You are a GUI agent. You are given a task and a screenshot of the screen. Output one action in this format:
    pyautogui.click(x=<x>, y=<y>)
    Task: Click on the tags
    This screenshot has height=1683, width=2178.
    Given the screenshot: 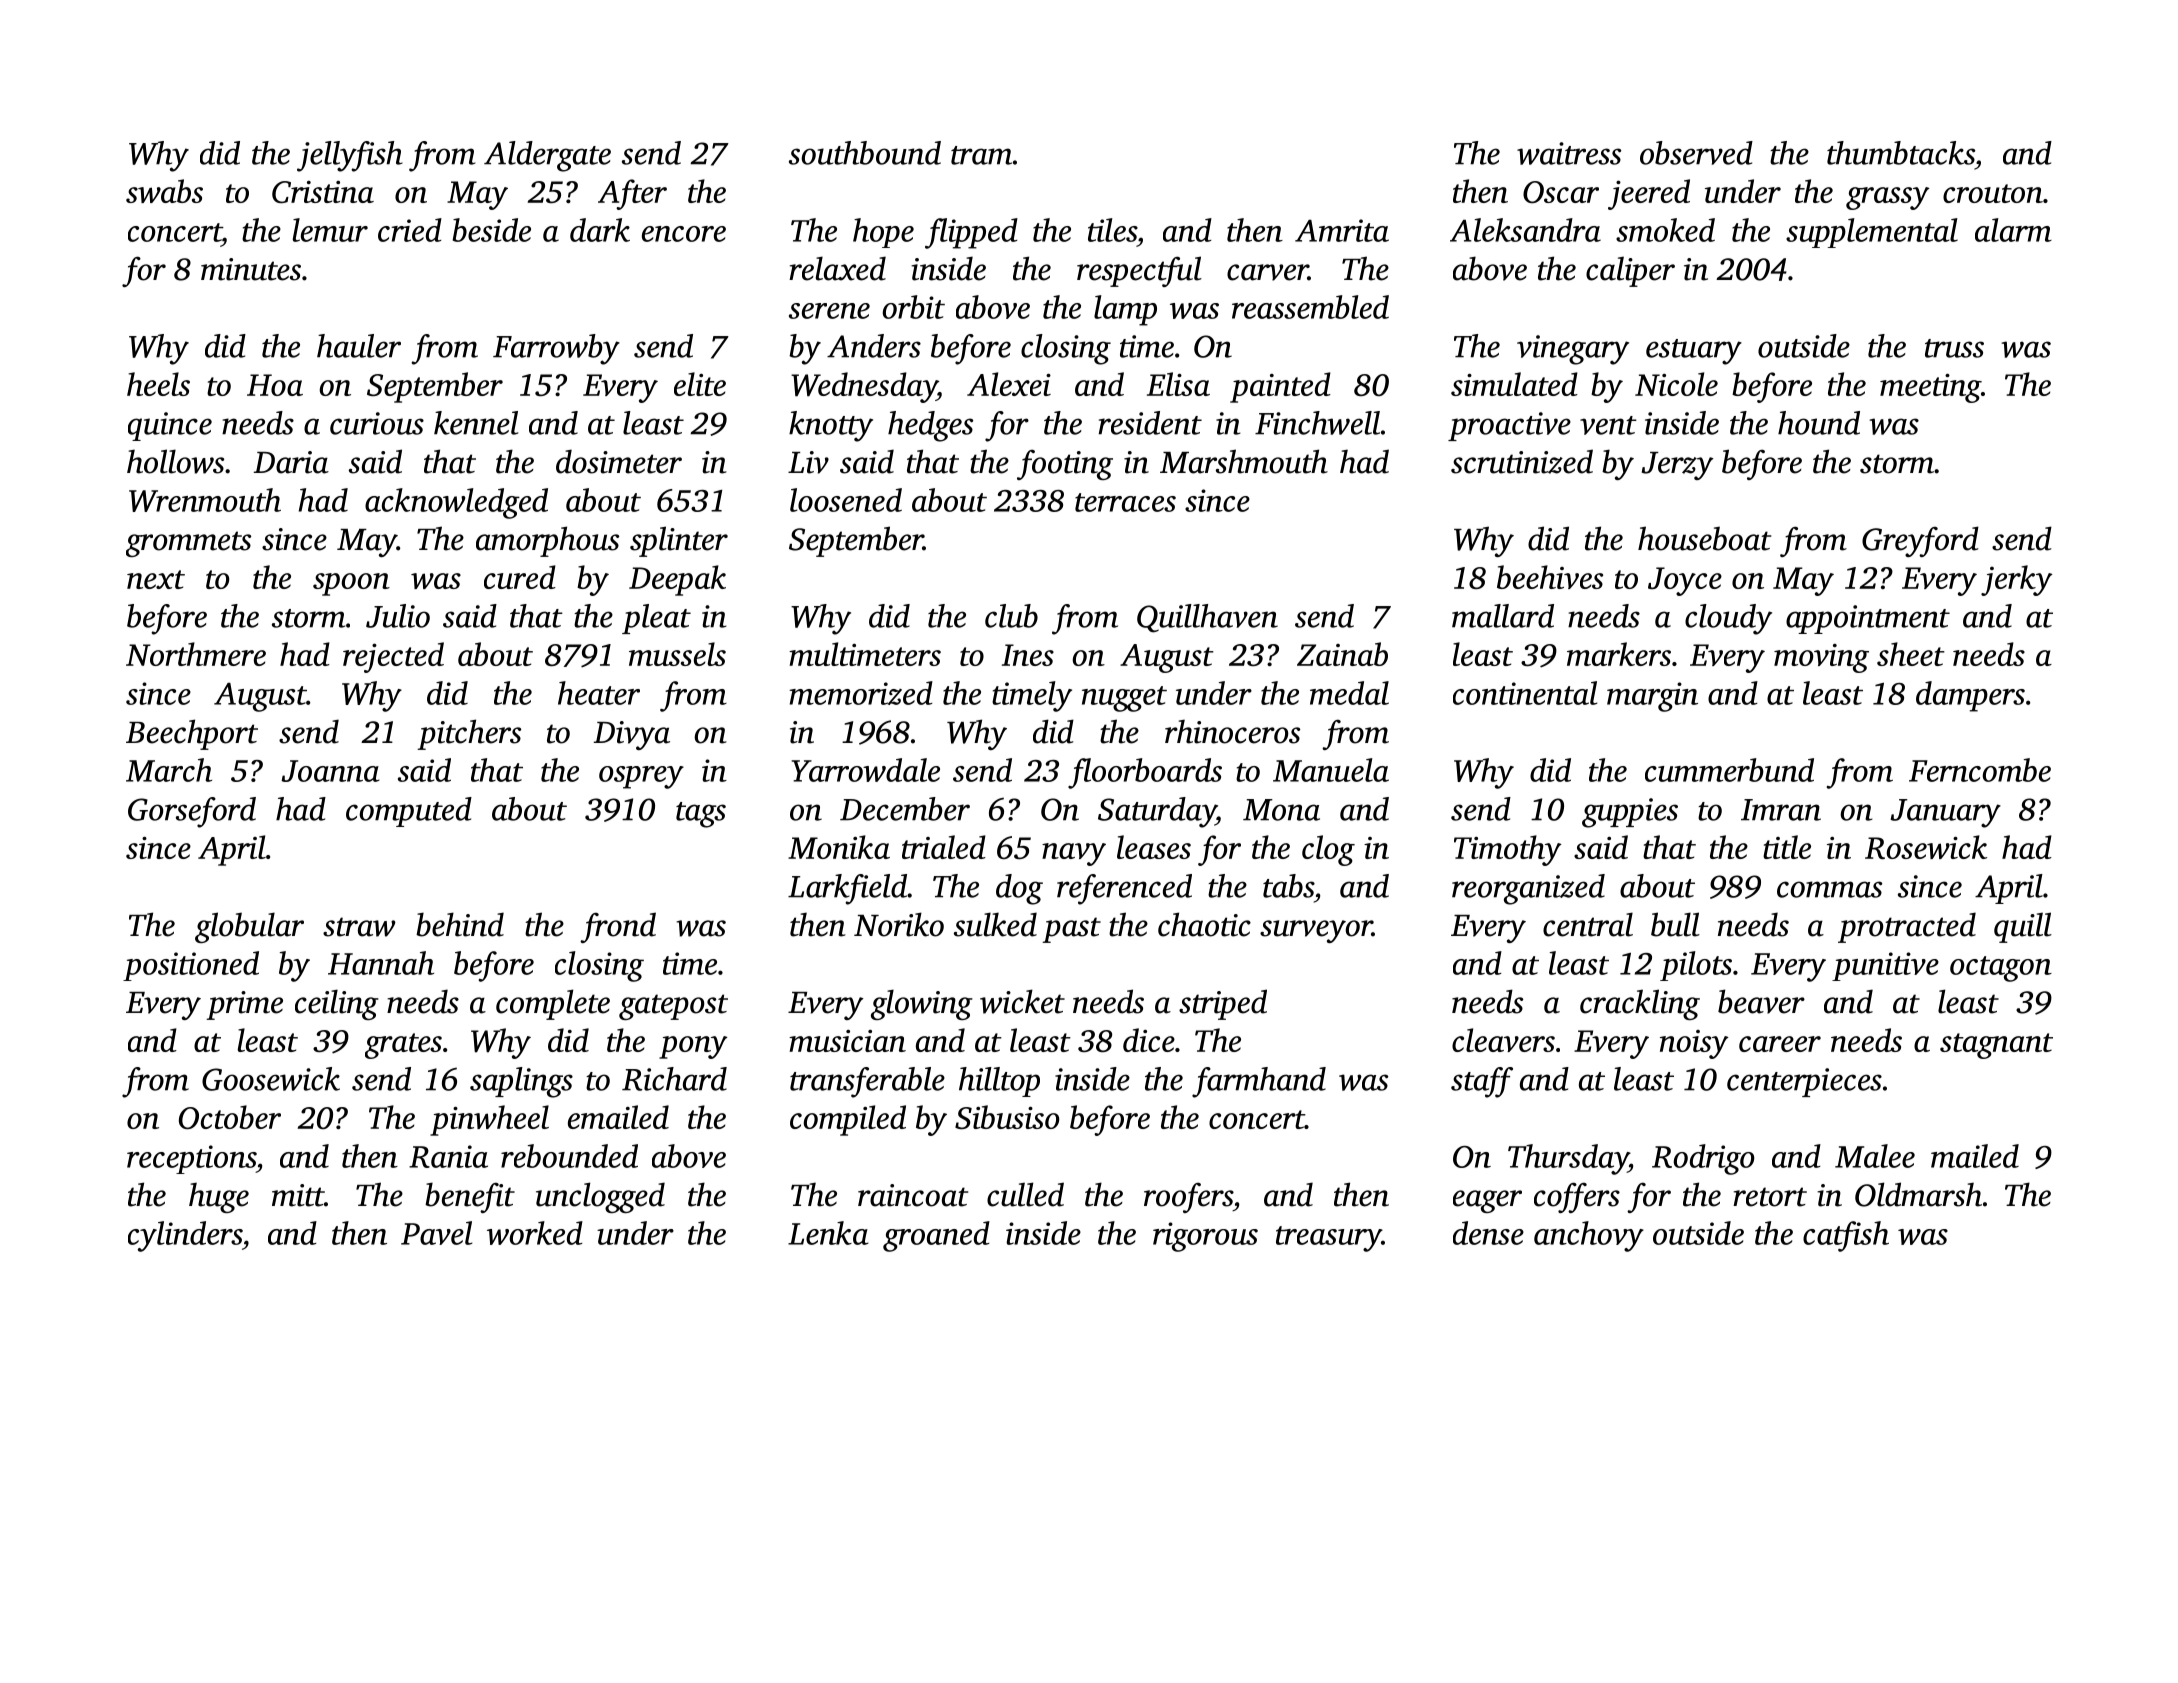 What is the action you would take?
    pyautogui.click(x=701, y=815)
